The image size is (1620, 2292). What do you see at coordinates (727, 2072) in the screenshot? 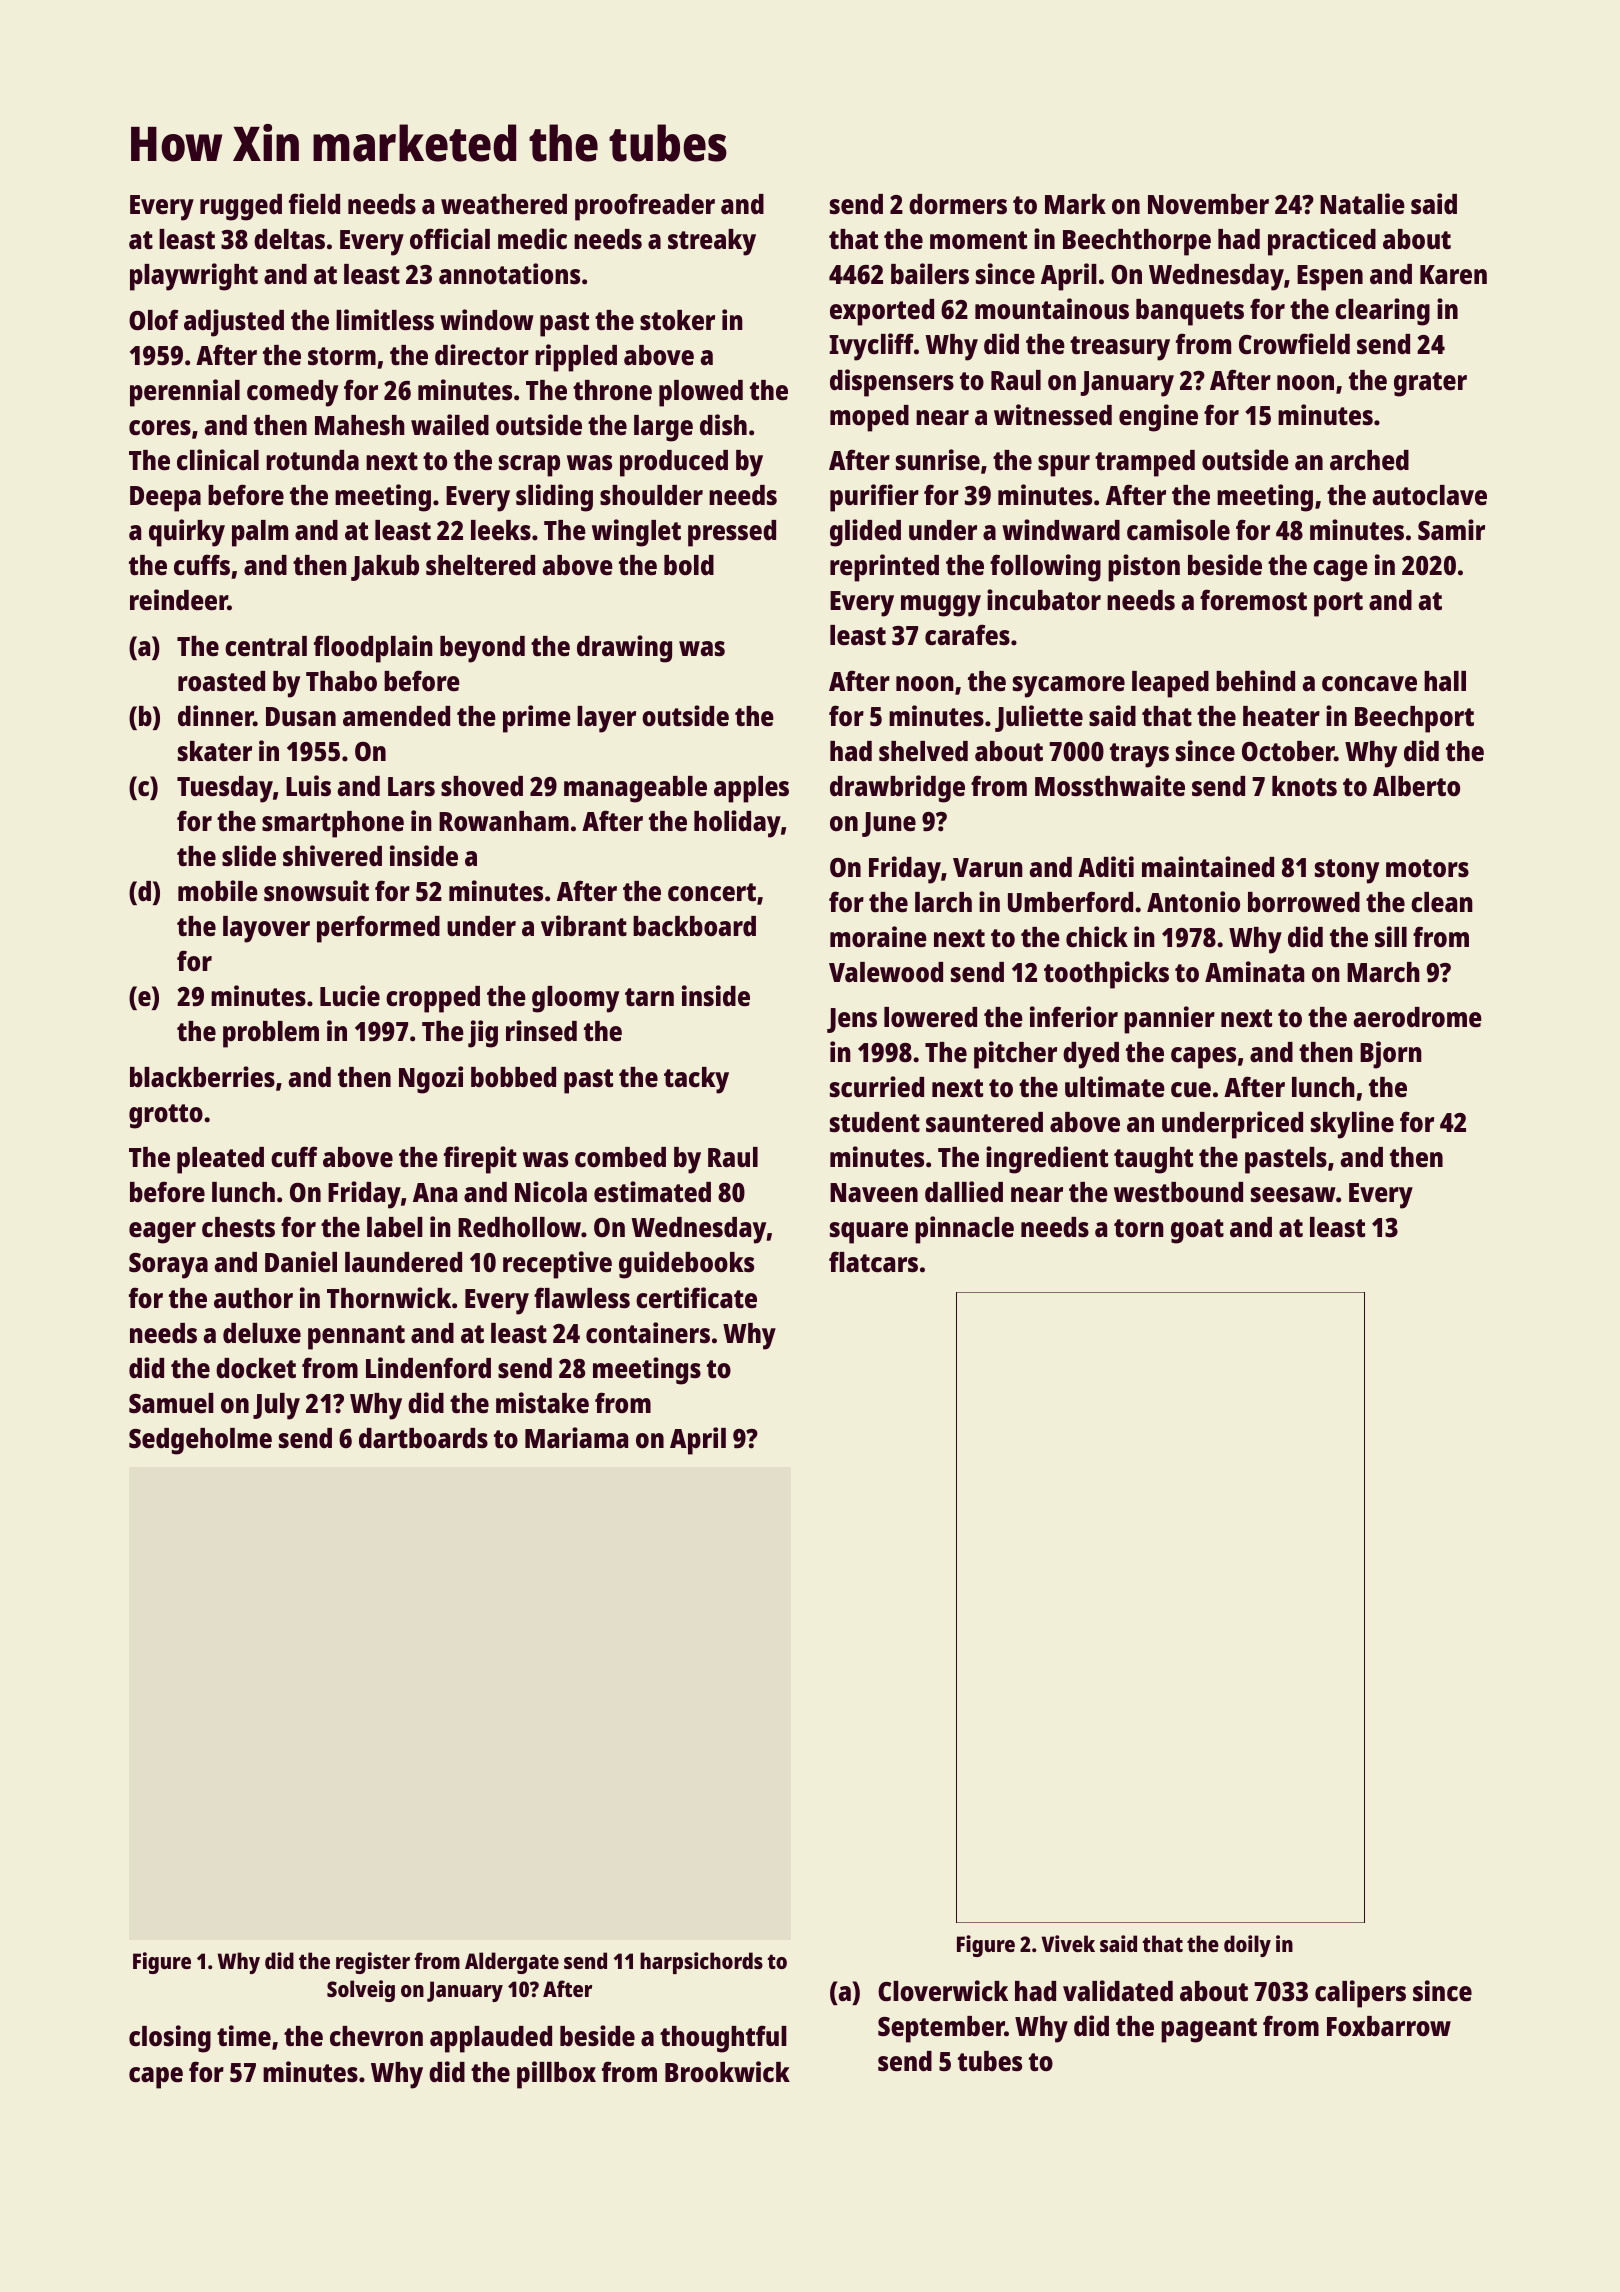
I see `Brookwick` at bounding box center [727, 2072].
